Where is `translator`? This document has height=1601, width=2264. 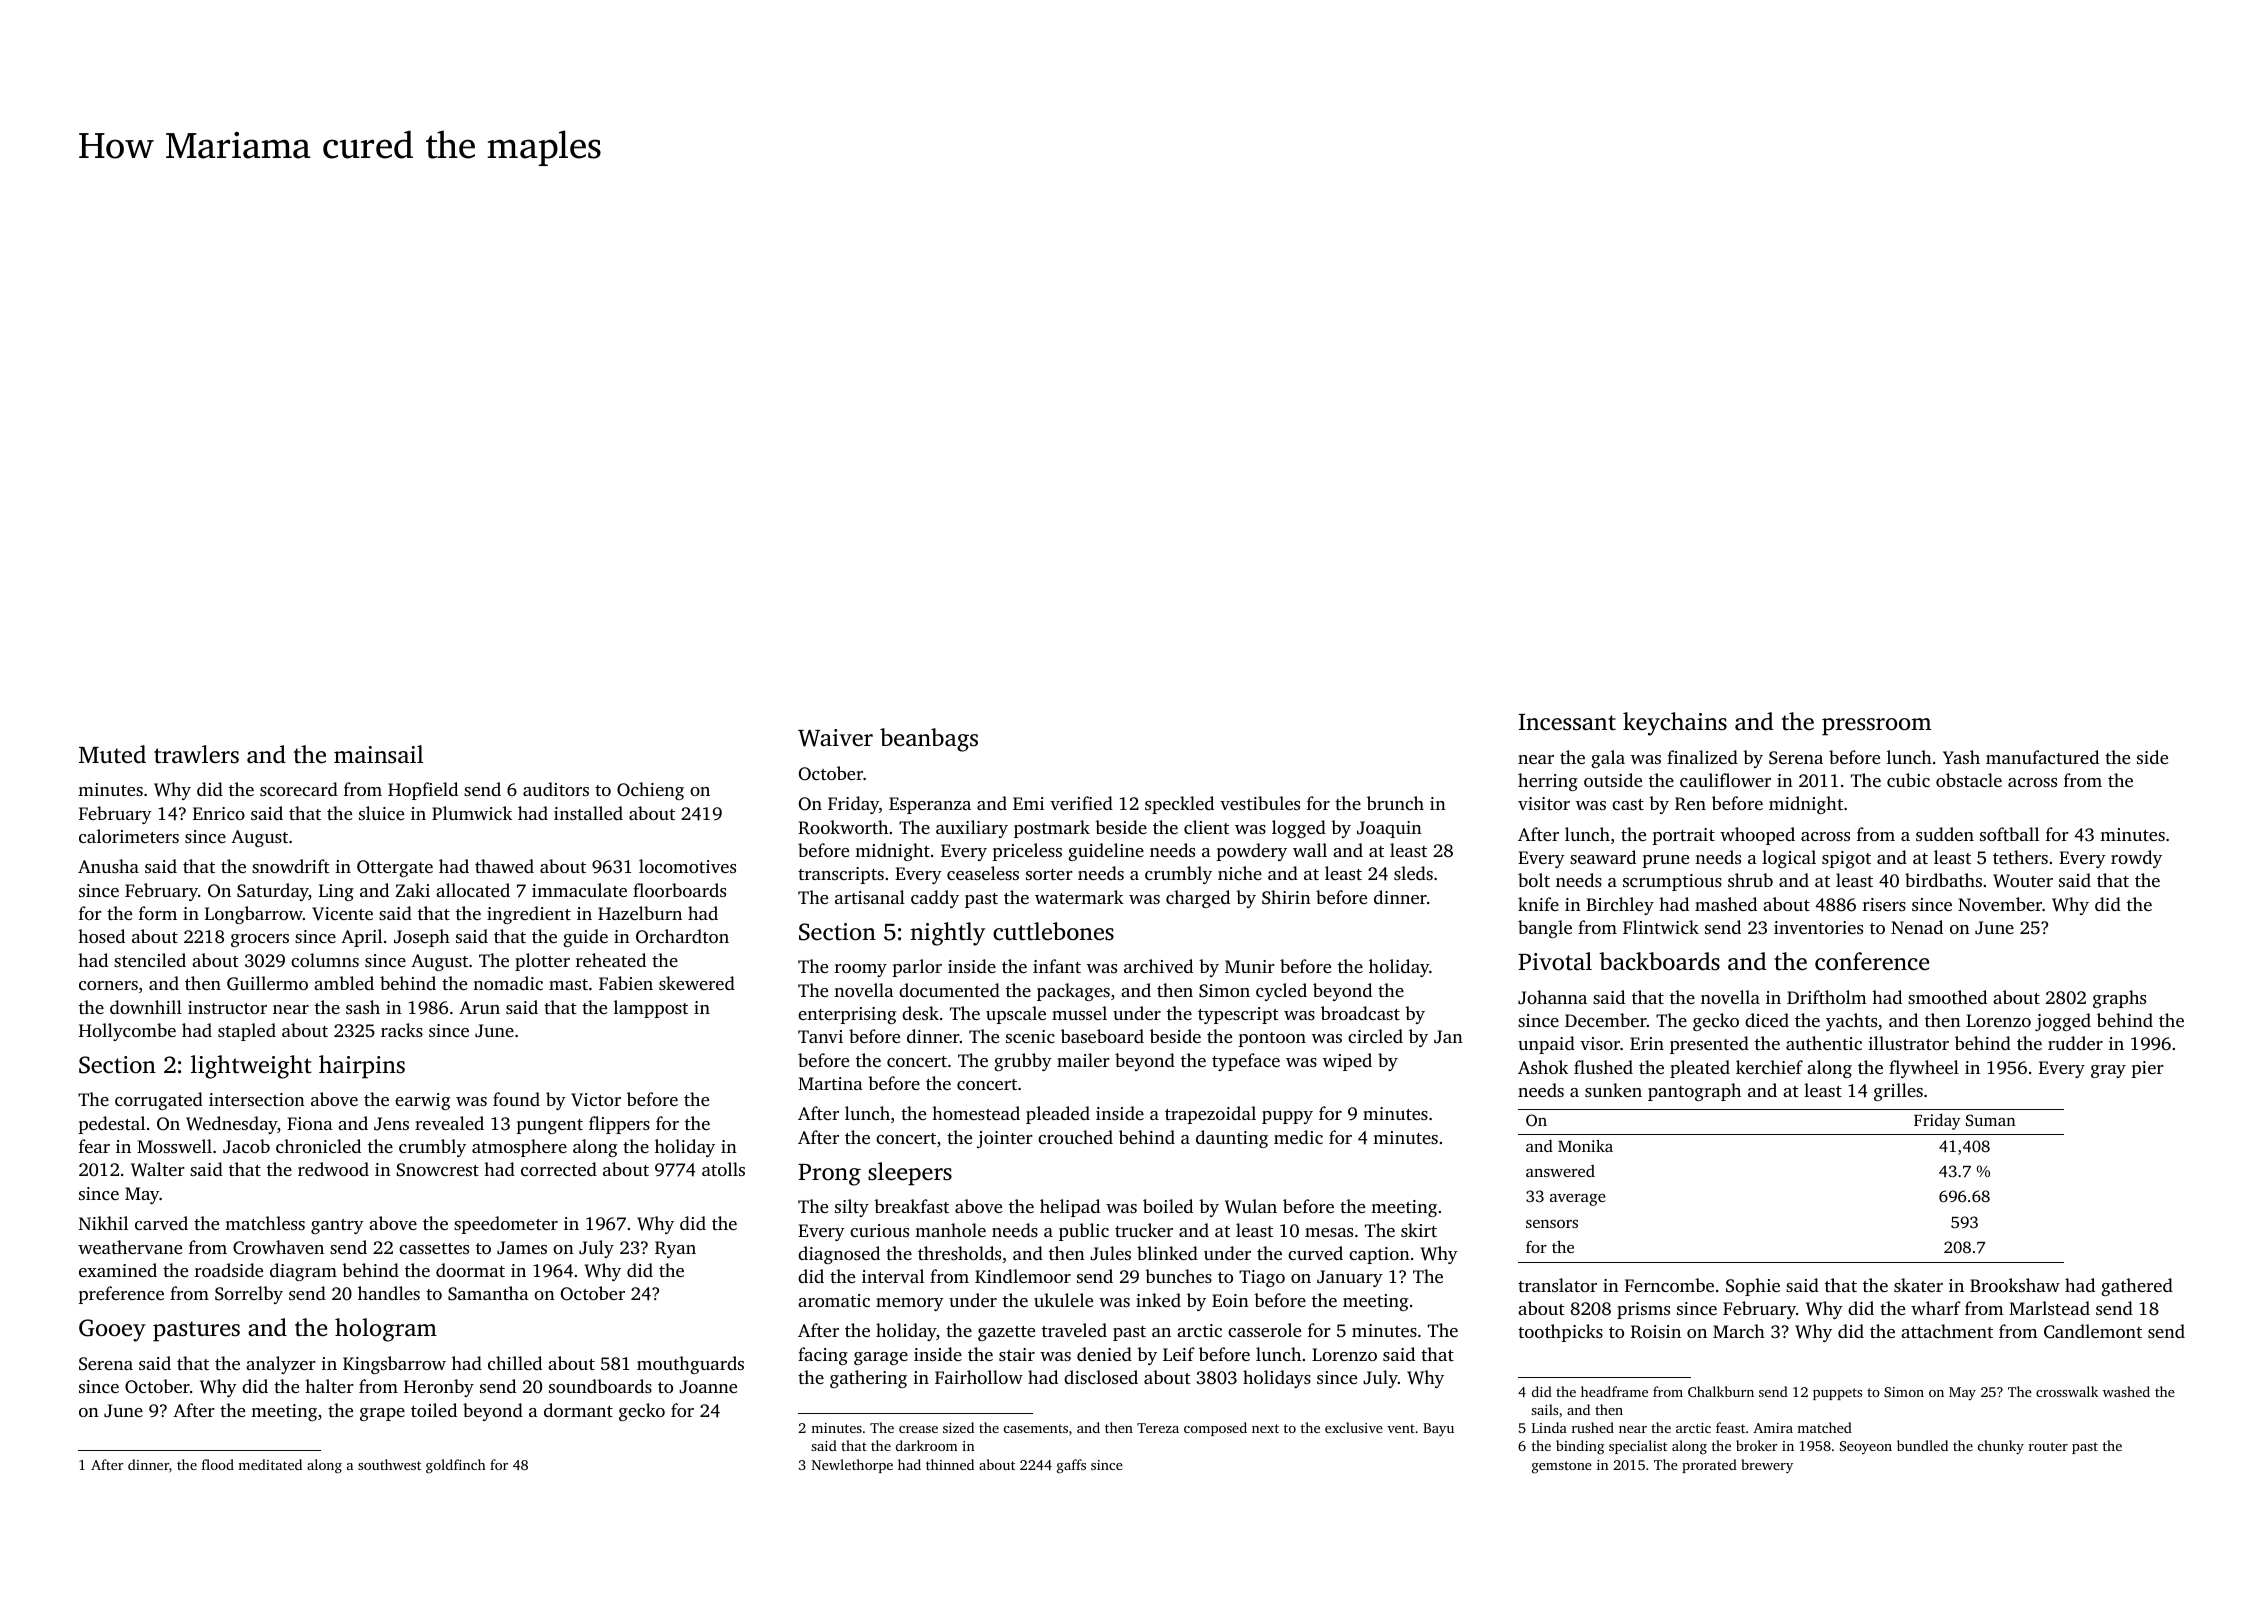 translator is located at coordinates (1557, 1285).
